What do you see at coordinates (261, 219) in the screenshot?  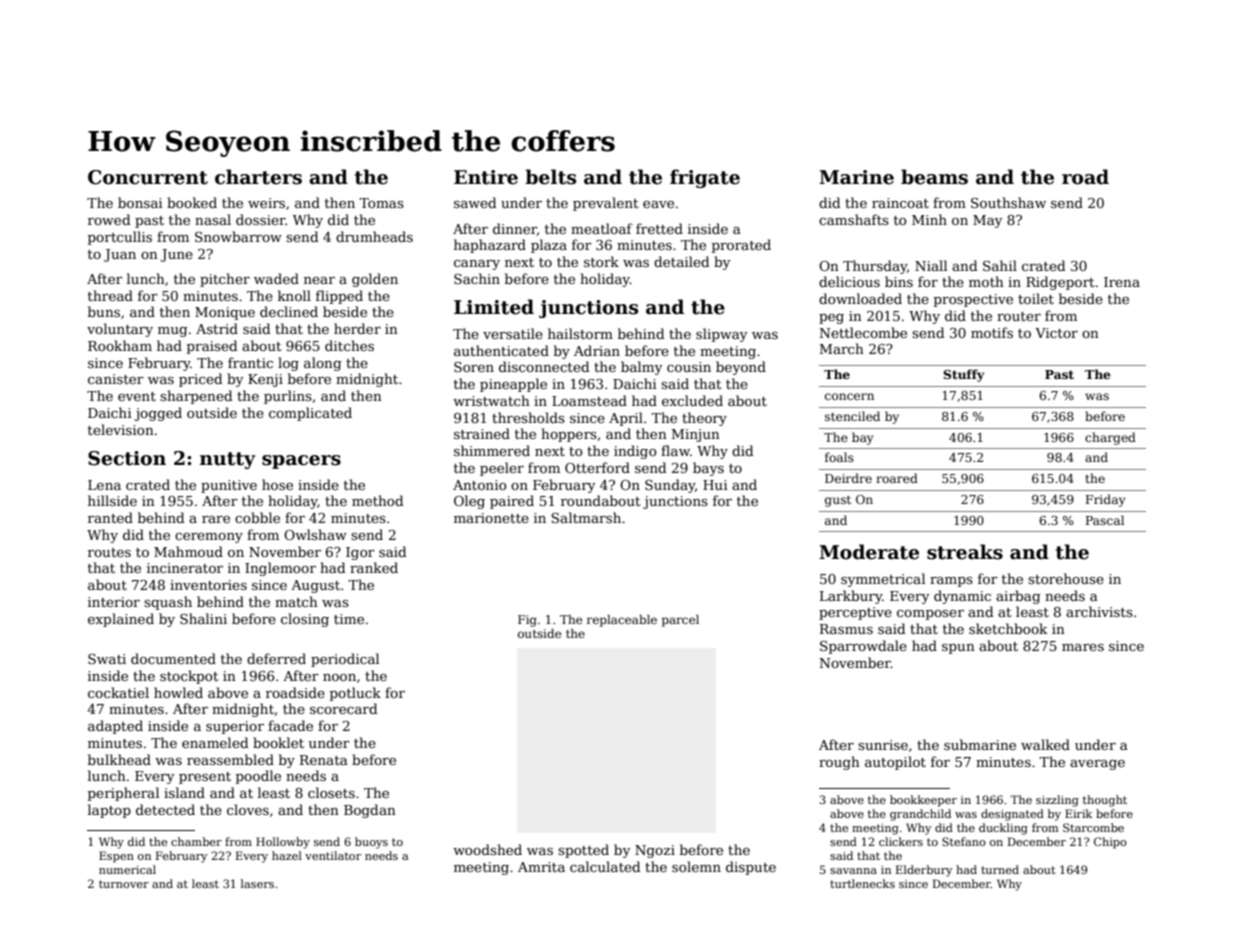 I see `dossier` at bounding box center [261, 219].
